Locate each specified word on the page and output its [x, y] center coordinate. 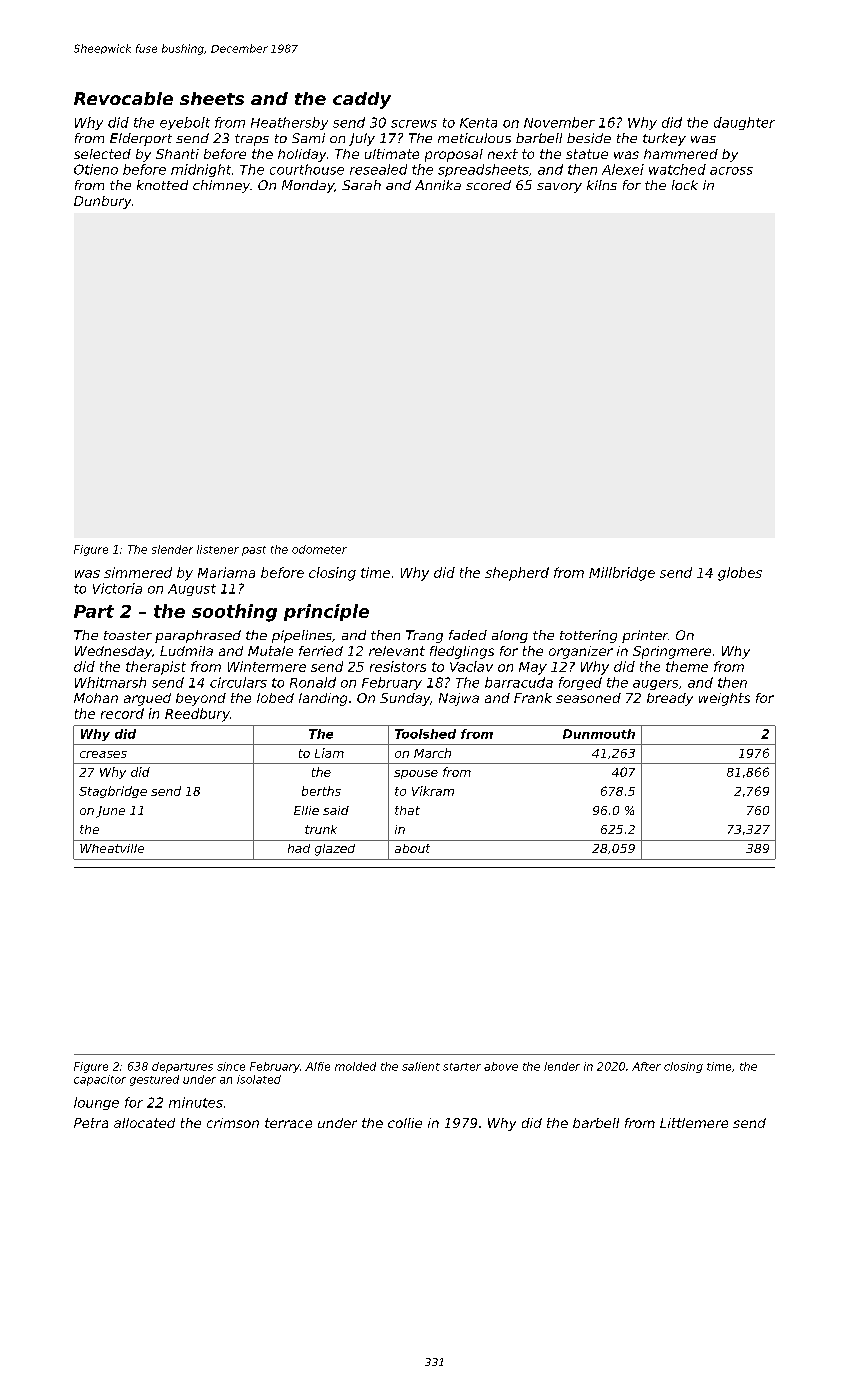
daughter [744, 123]
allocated [144, 1123]
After [646, 1066]
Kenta [478, 123]
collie [405, 1123]
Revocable [123, 98]
